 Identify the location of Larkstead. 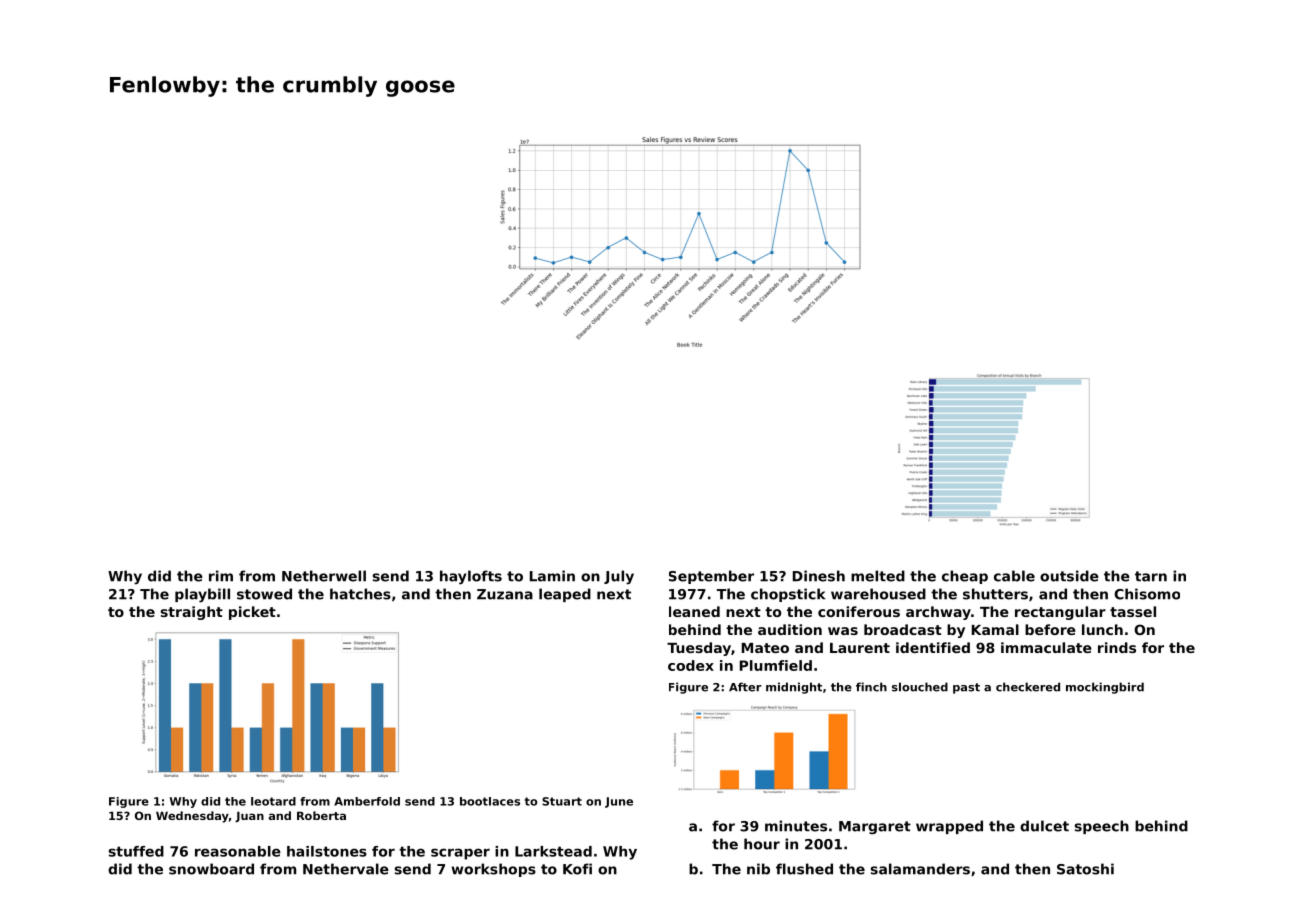
(553, 851).
